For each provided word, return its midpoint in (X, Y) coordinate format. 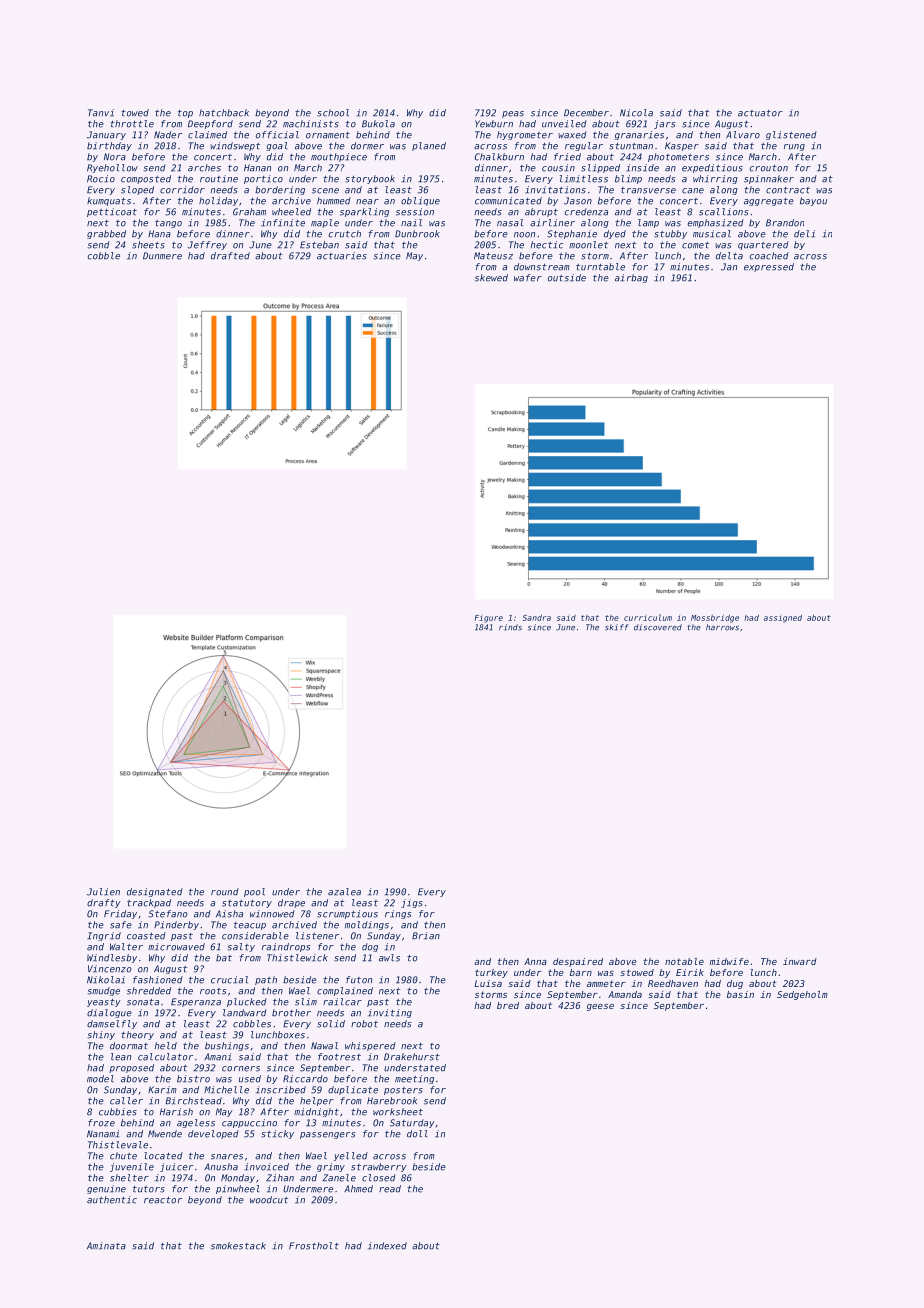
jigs (412, 903)
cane (693, 191)
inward (800, 961)
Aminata (106, 1246)
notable (684, 961)
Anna (535, 961)
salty (241, 947)
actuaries (342, 256)
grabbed (106, 234)
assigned (783, 619)
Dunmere (162, 256)
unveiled (564, 124)
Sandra (537, 617)
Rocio (101, 179)
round (225, 892)
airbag (631, 278)
